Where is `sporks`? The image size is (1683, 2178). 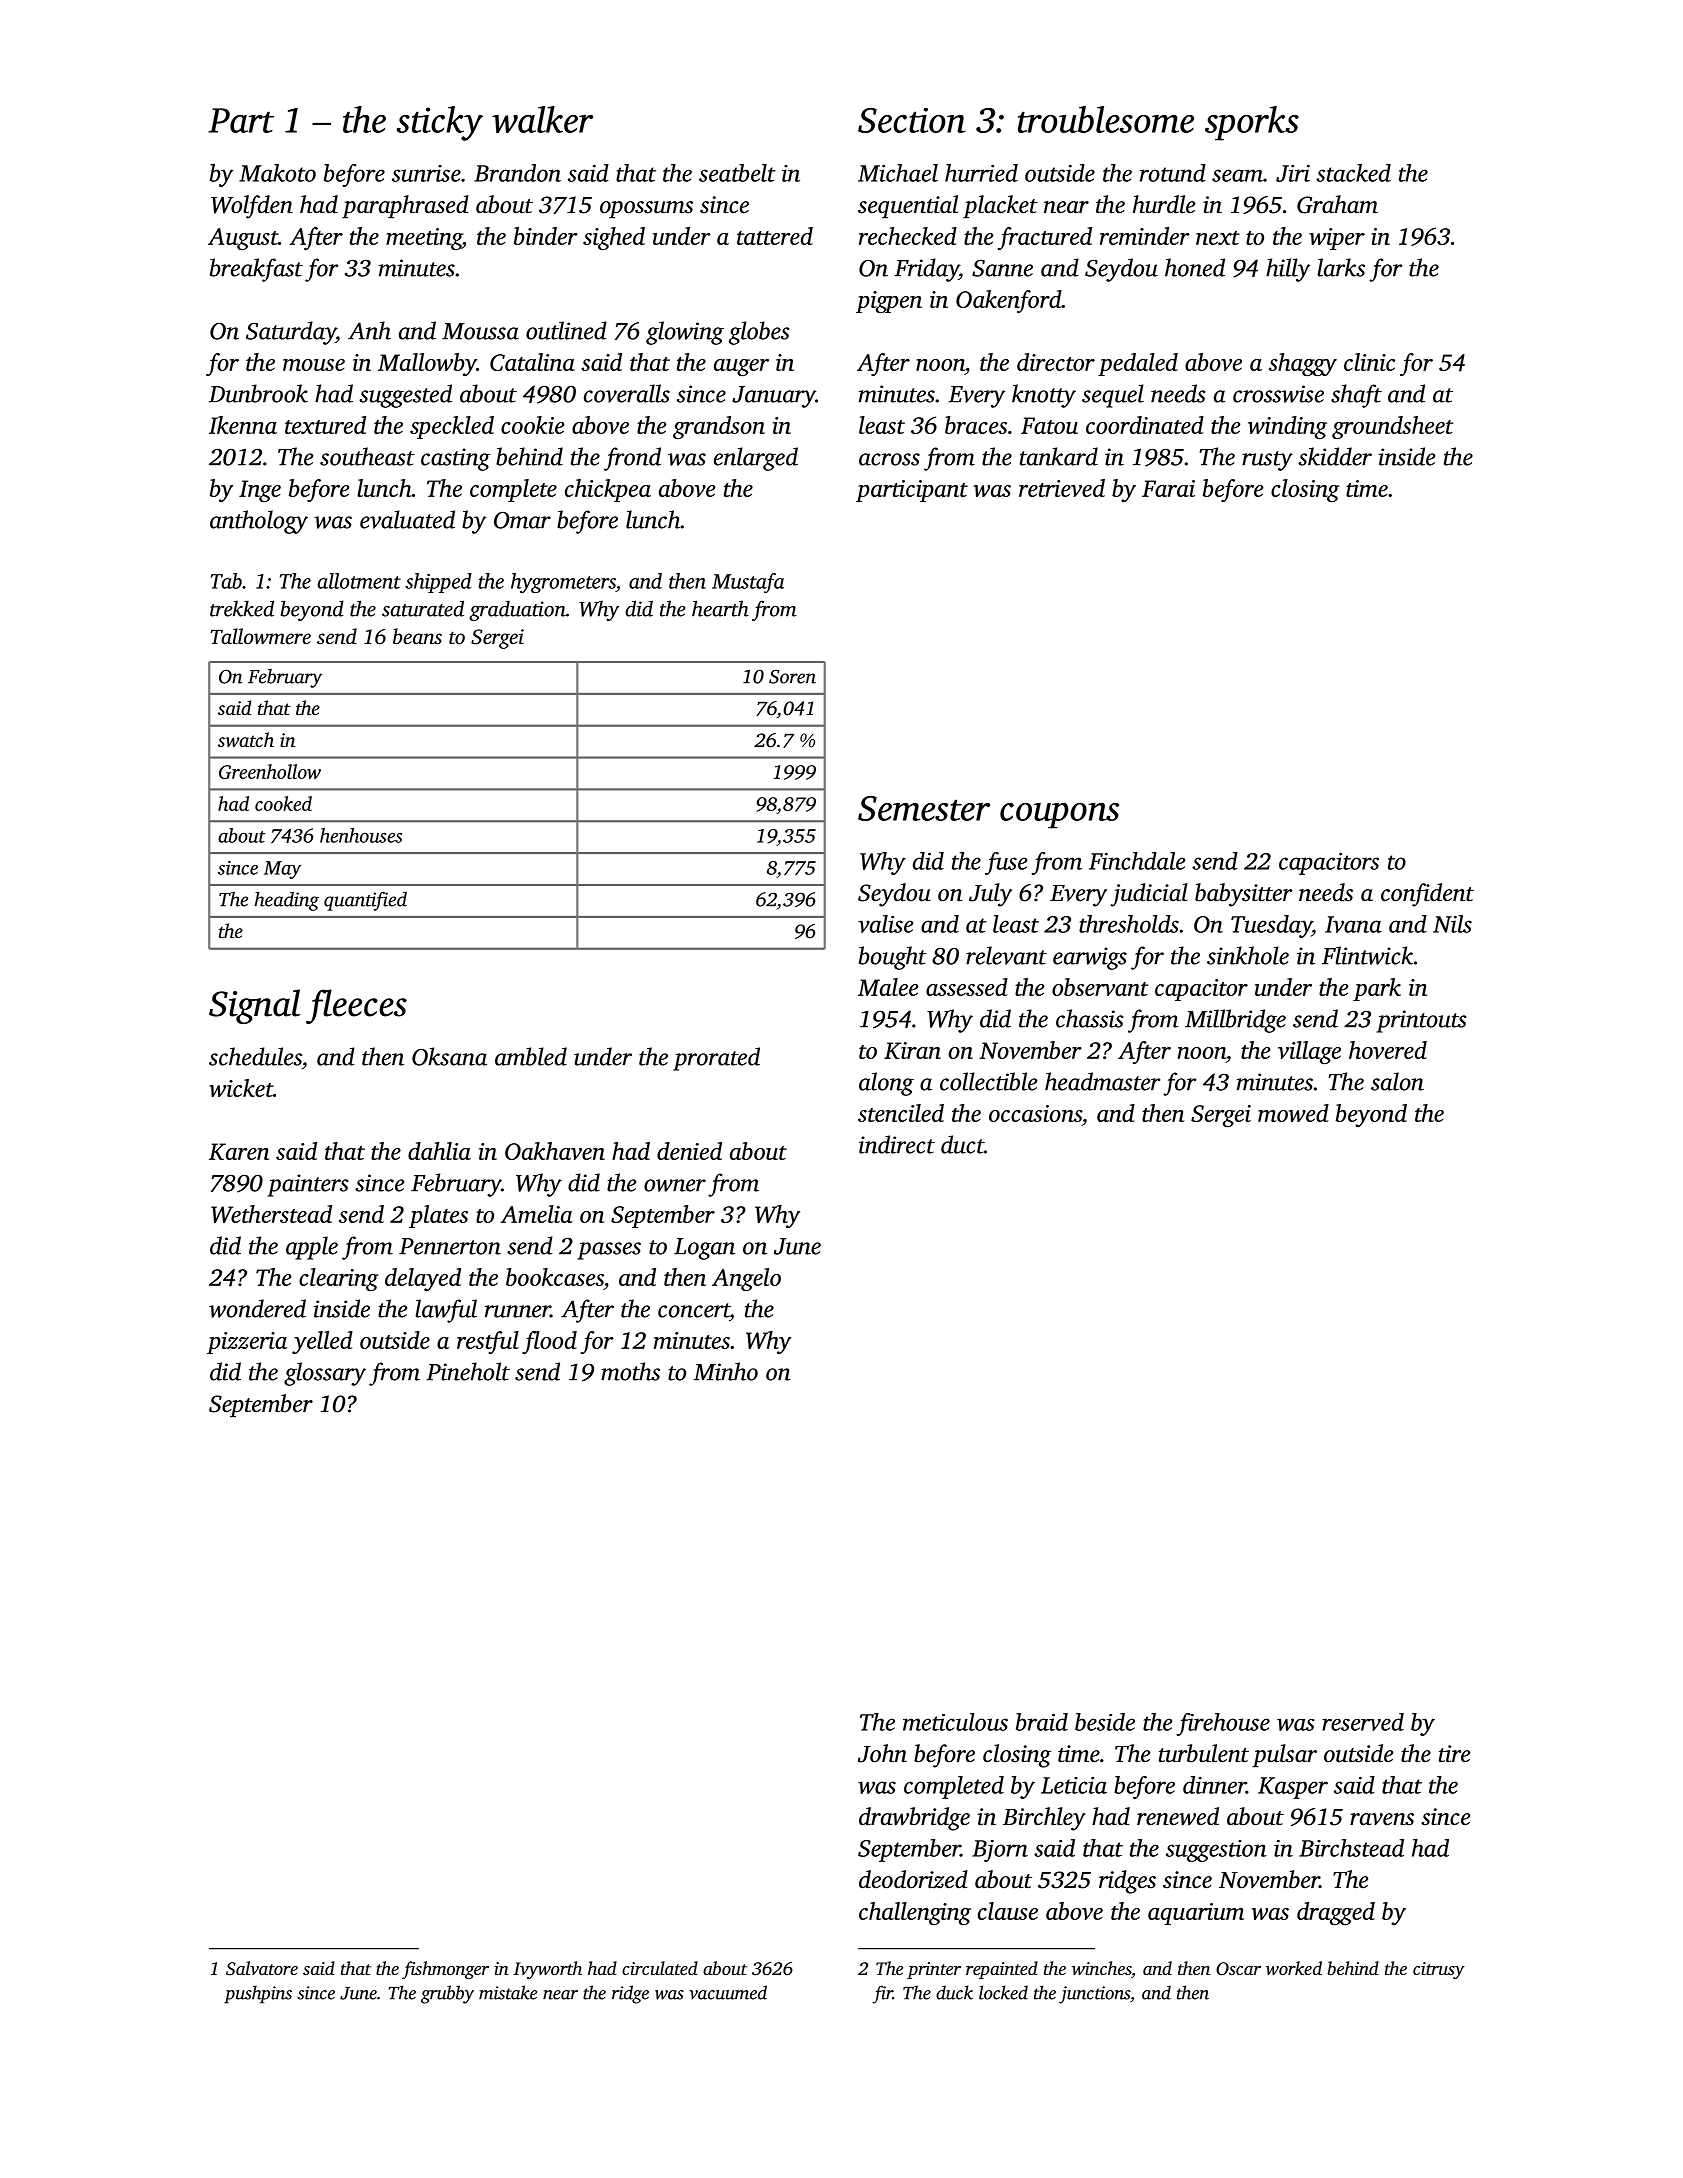 sporks is located at coordinates (1252, 123).
